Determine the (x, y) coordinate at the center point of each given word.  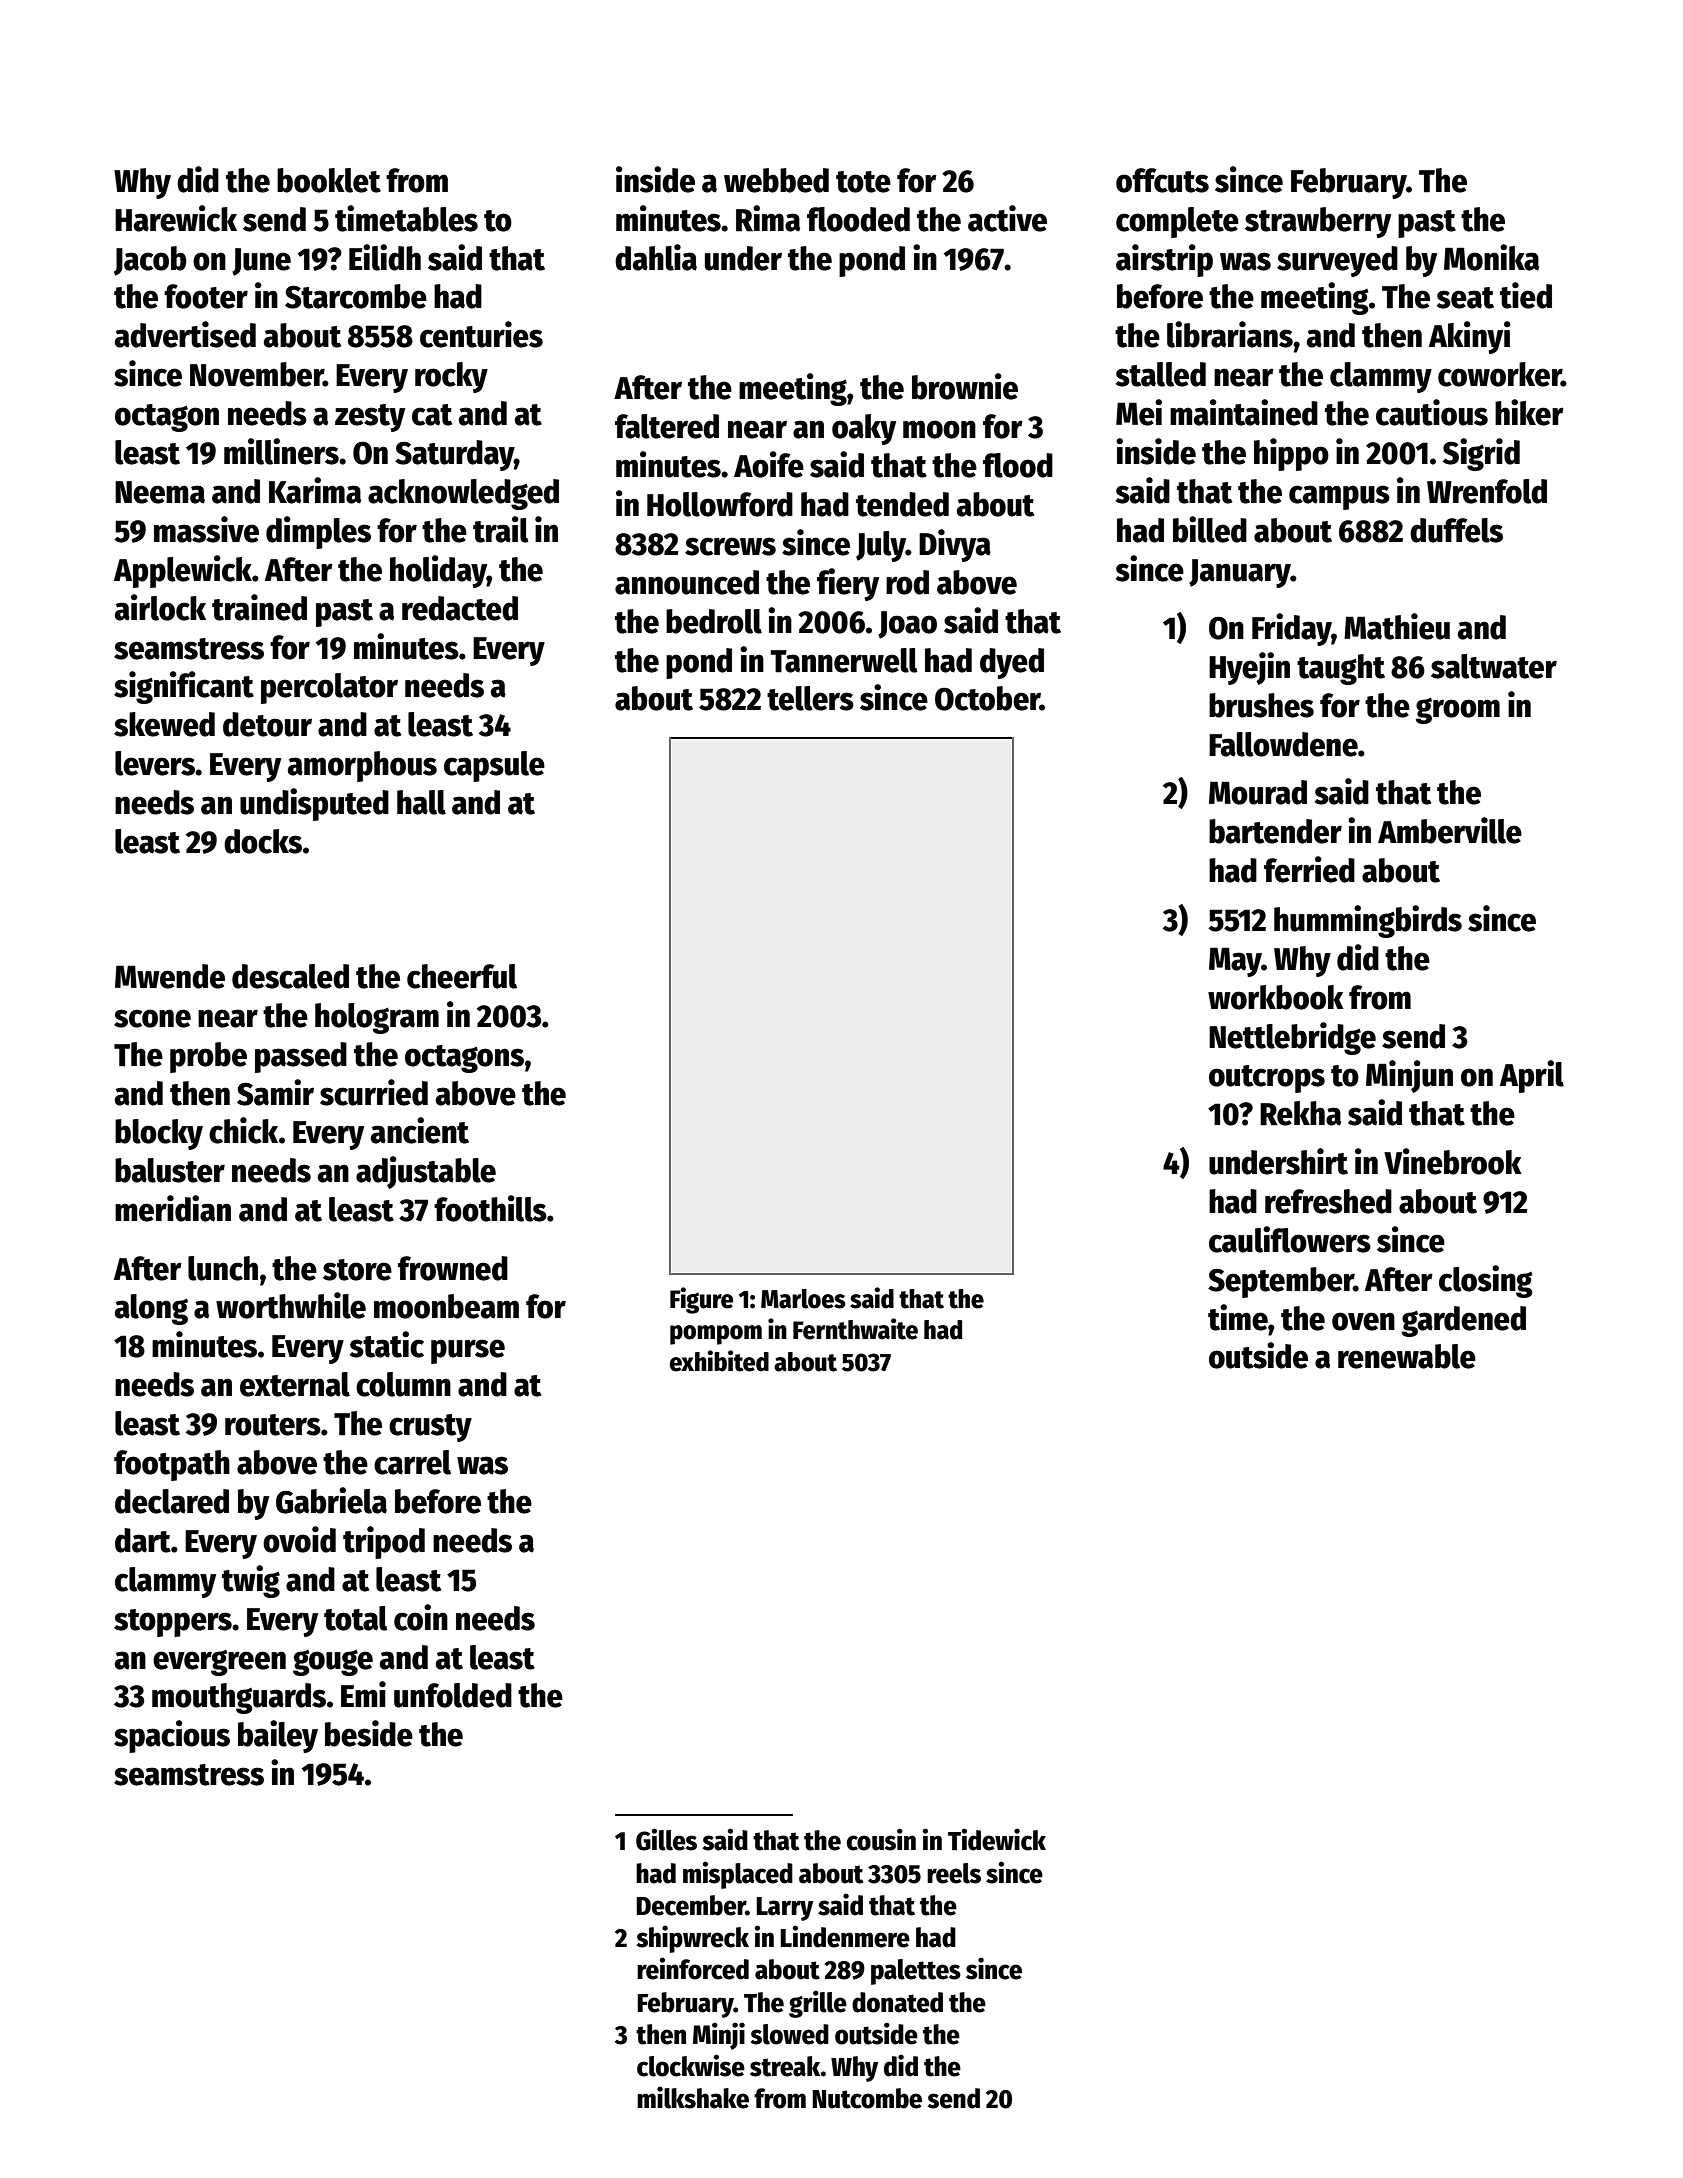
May (1235, 962)
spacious (172, 1736)
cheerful (462, 976)
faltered (667, 426)
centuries (481, 334)
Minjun (1409, 1076)
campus (1339, 497)
